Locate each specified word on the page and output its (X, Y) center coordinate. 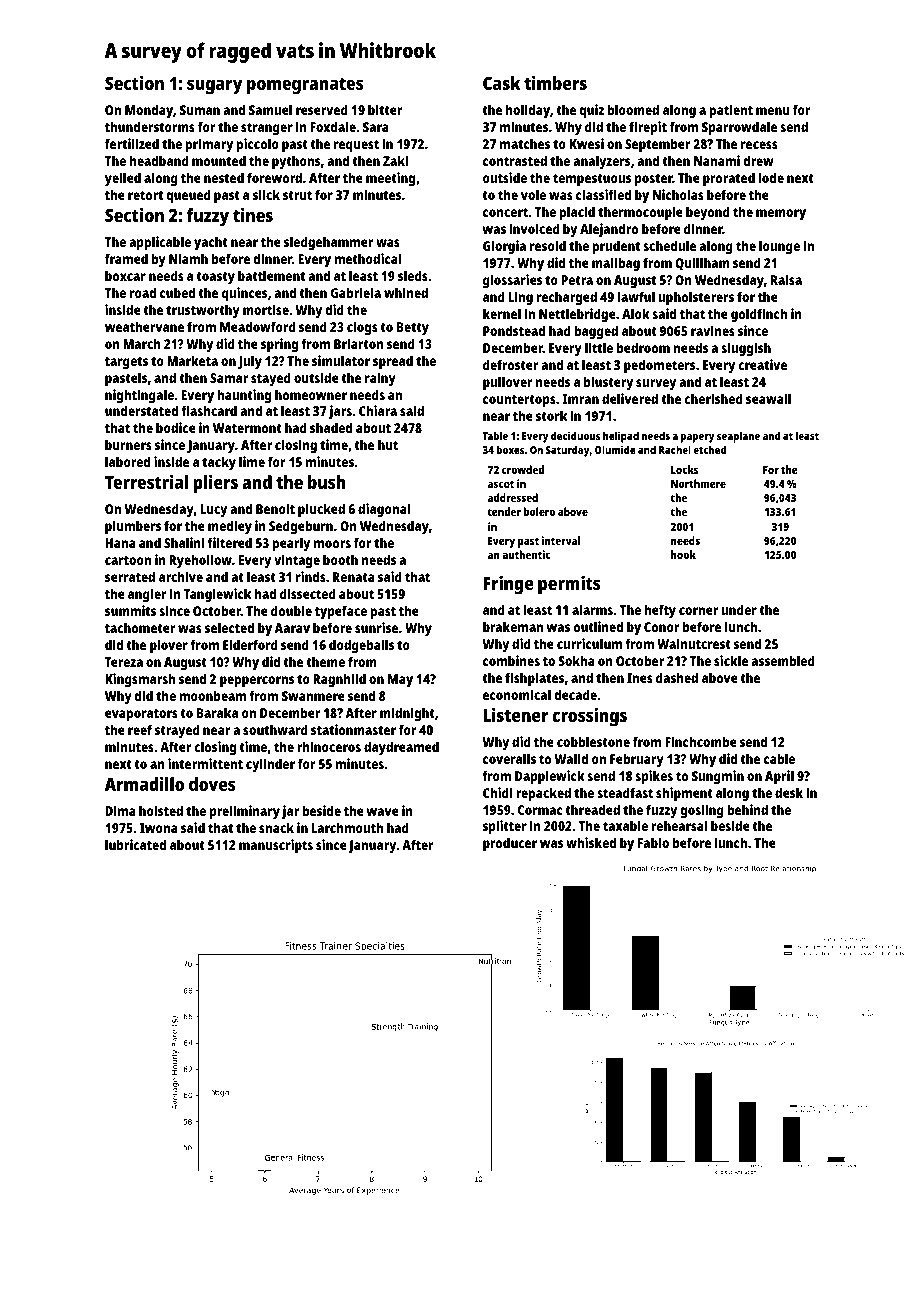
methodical (367, 258)
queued (188, 196)
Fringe (508, 585)
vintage (297, 561)
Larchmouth (347, 827)
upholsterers (696, 298)
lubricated (135, 844)
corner (699, 611)
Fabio (653, 842)
